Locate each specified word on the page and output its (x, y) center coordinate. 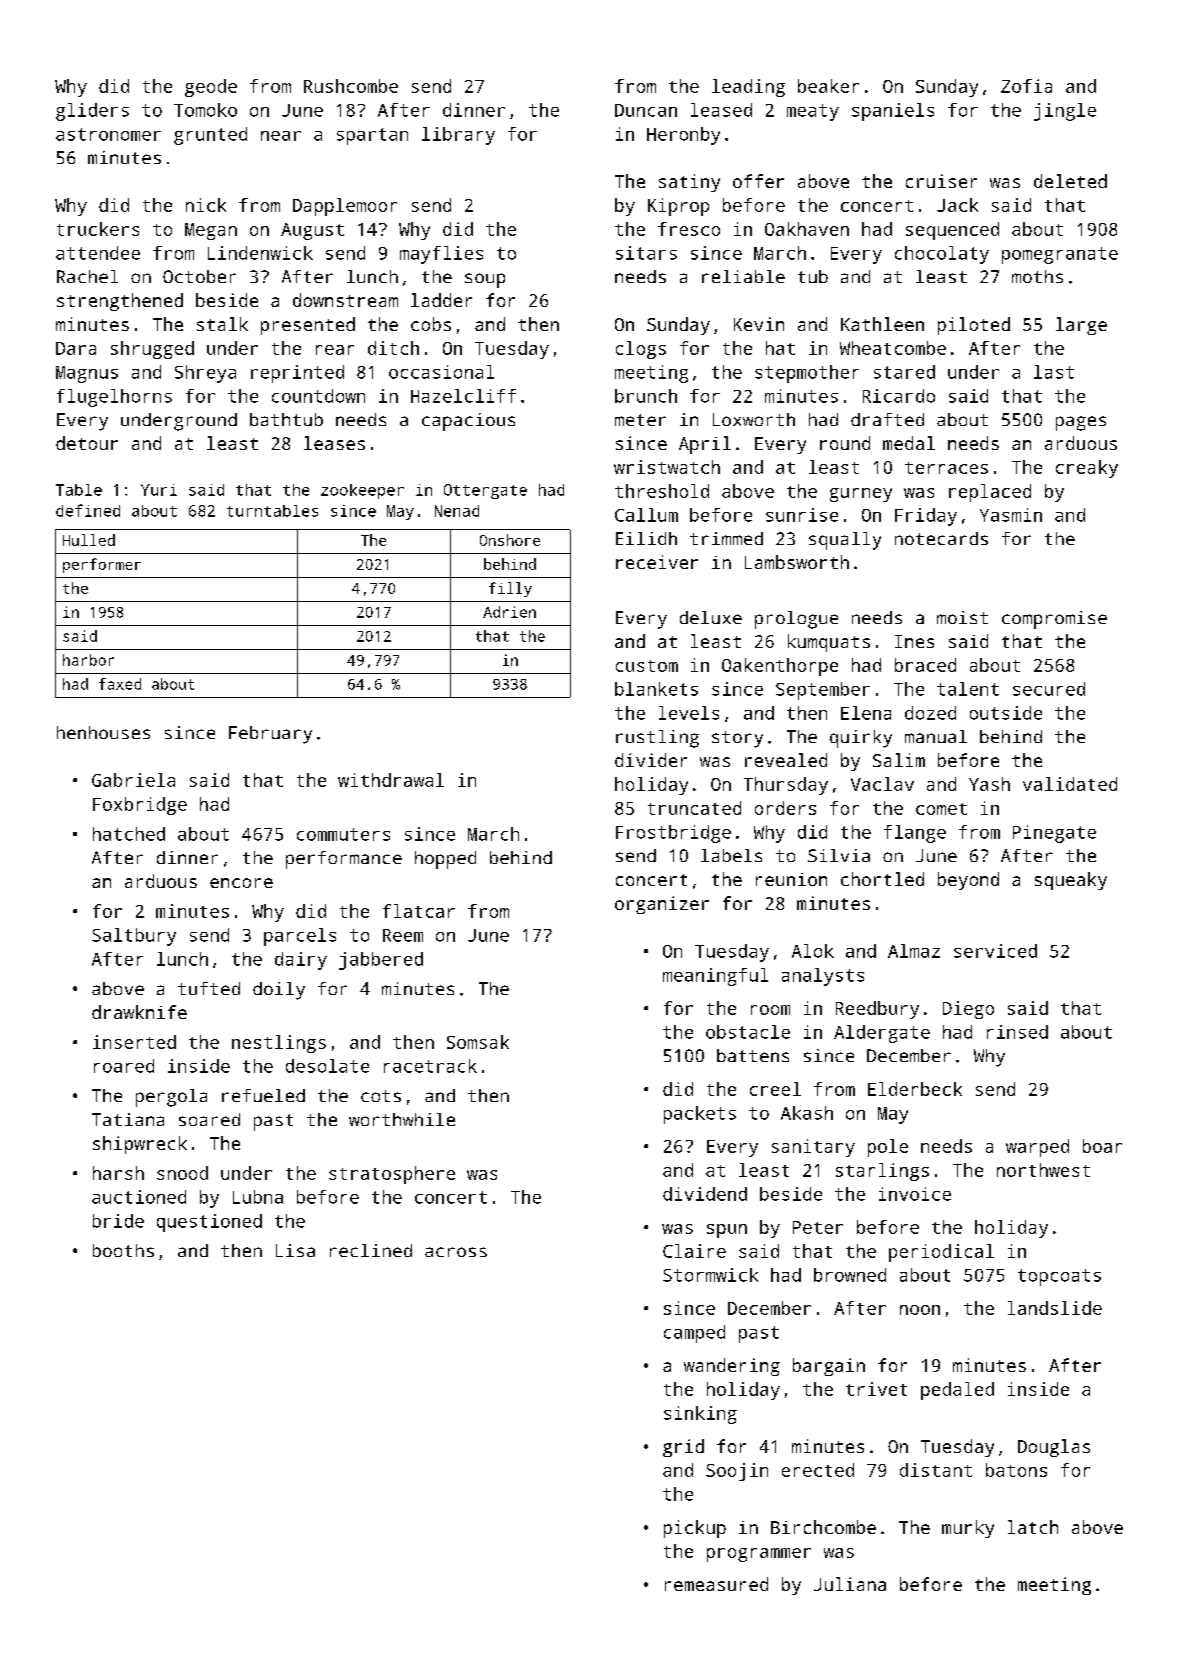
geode (211, 88)
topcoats (1059, 1277)
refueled (263, 1095)
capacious (468, 422)
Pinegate (1054, 834)
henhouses (103, 732)
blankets (656, 689)
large (1081, 326)
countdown (318, 396)
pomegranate (1060, 255)
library (458, 136)
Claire (694, 1251)
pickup (695, 1529)
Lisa (295, 1250)
